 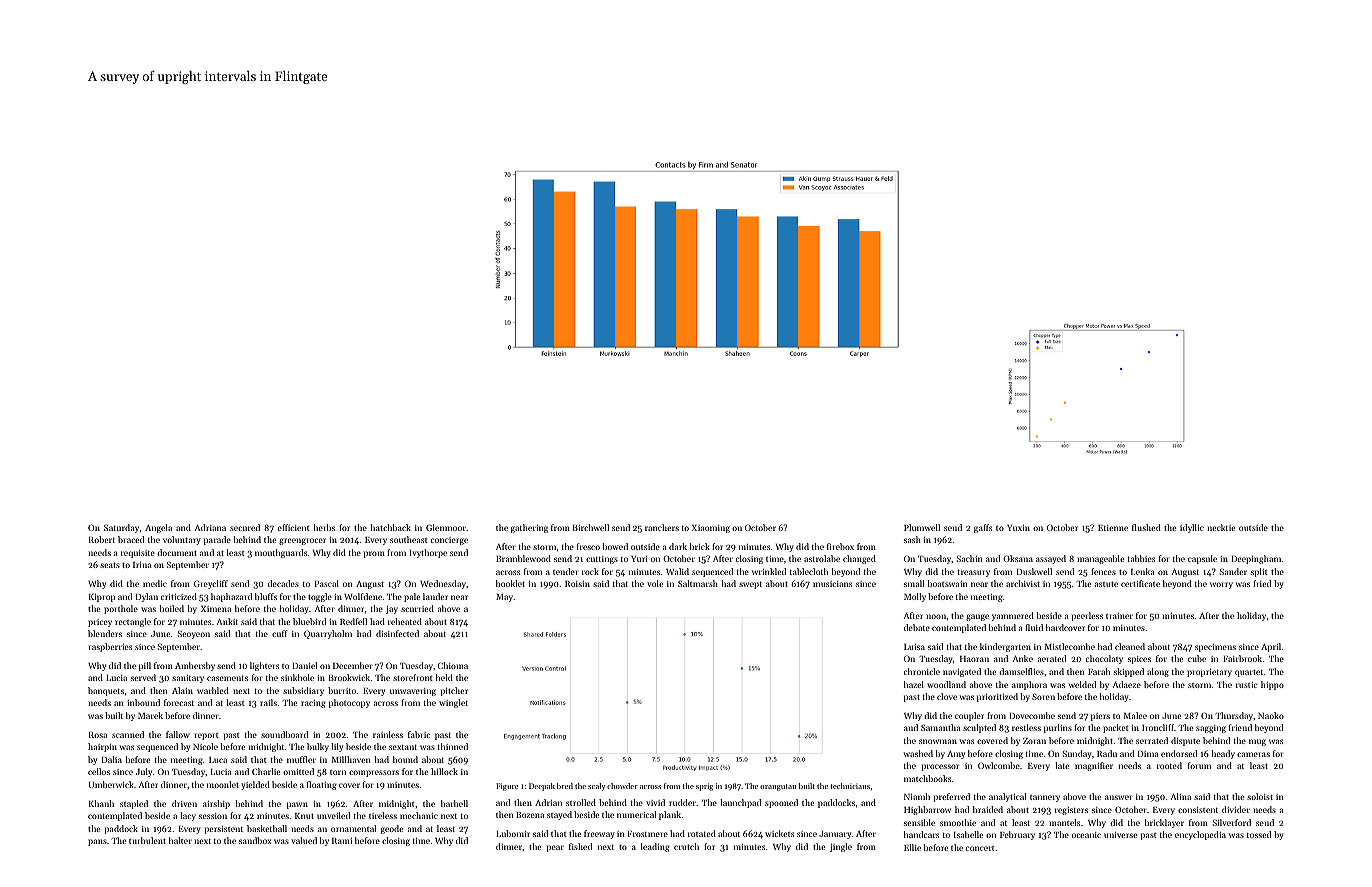 What do you see at coordinates (917, 627) in the screenshot?
I see `debate` at bounding box center [917, 627].
